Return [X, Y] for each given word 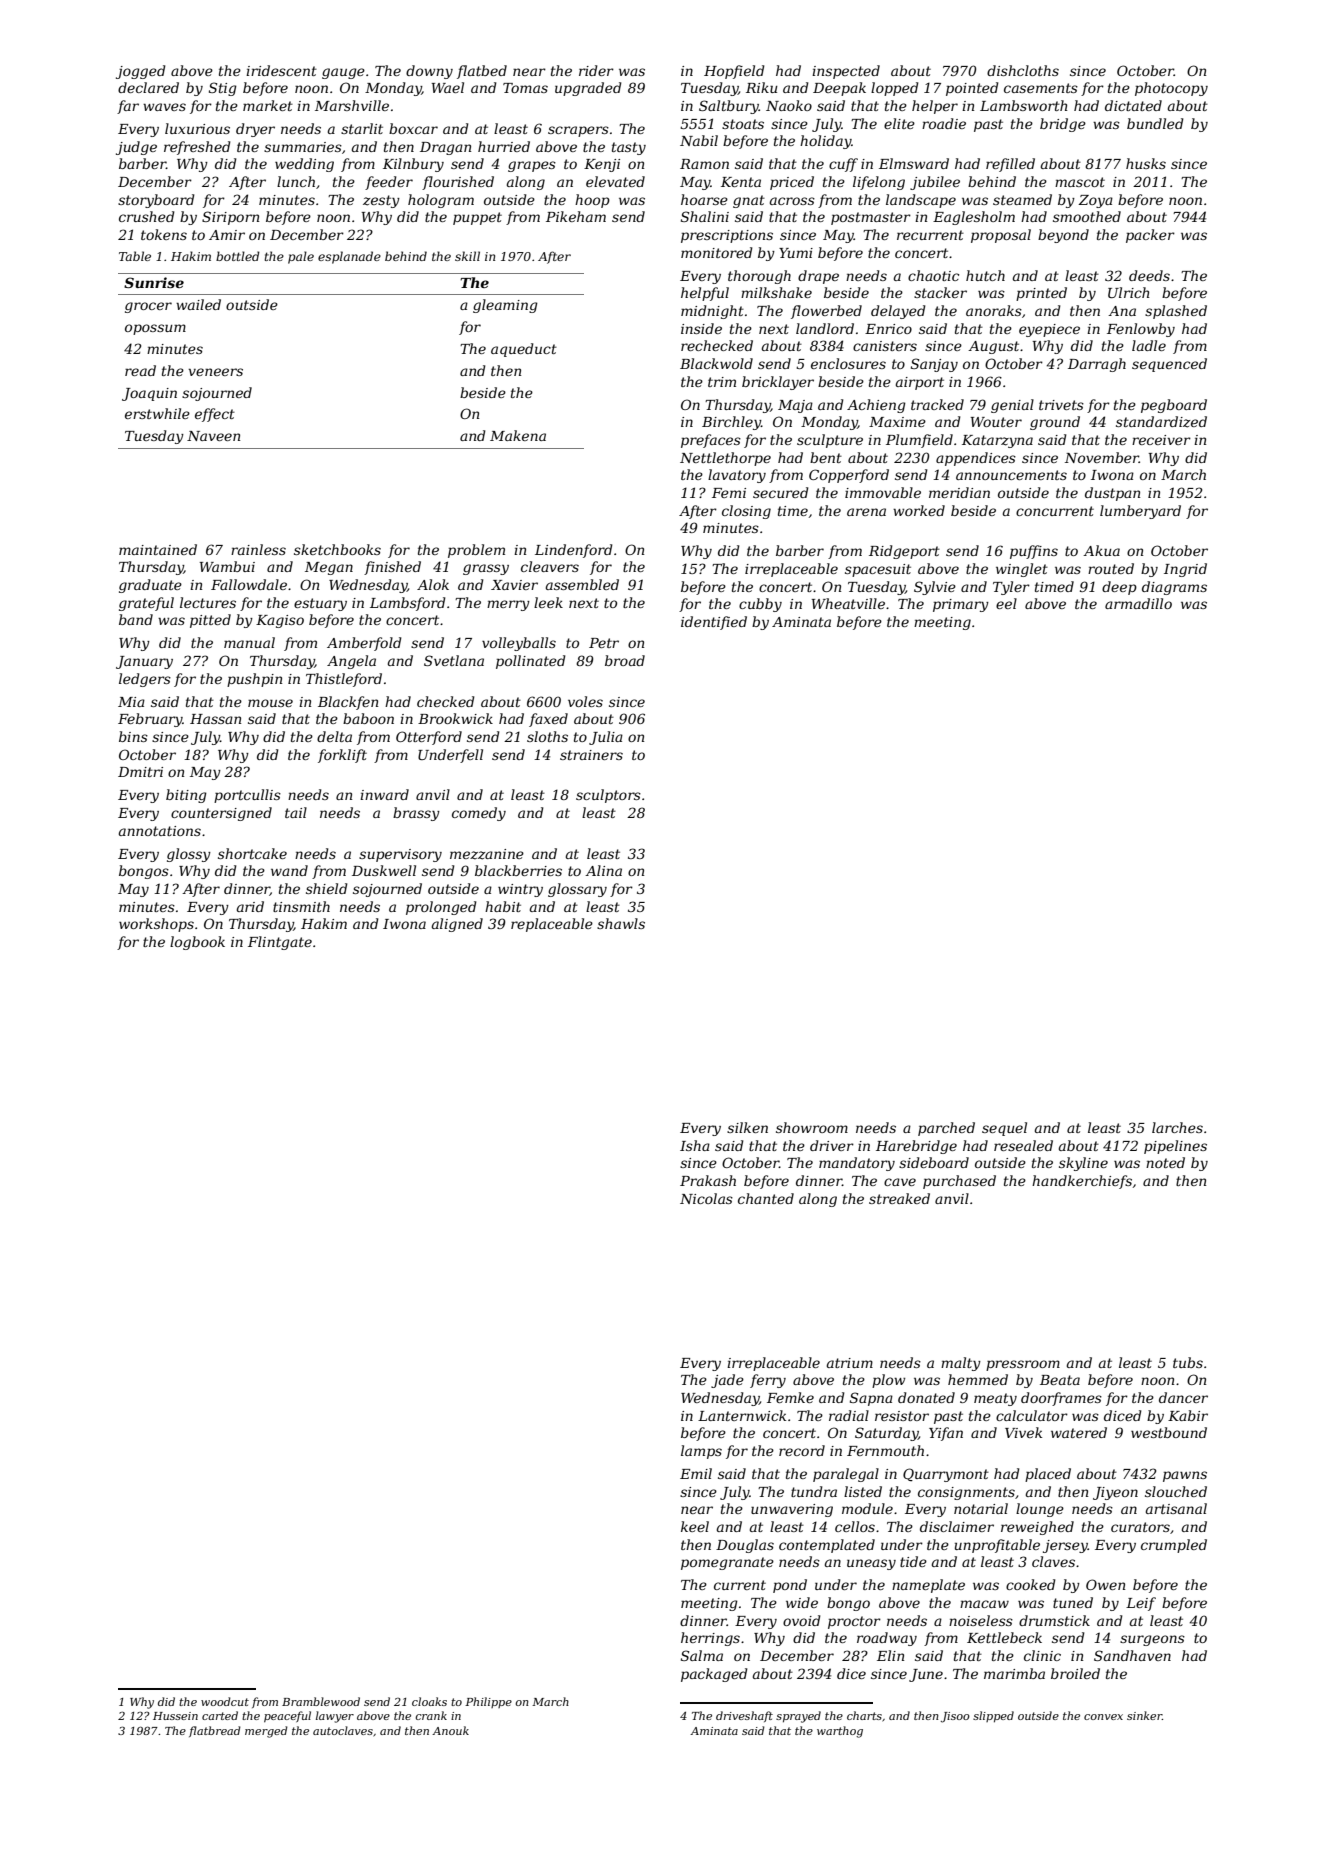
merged [266, 1732]
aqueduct [524, 350]
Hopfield [734, 72]
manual [249, 642]
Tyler [1011, 588]
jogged [140, 72]
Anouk [450, 1730]
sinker [1144, 1715]
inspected [846, 72]
